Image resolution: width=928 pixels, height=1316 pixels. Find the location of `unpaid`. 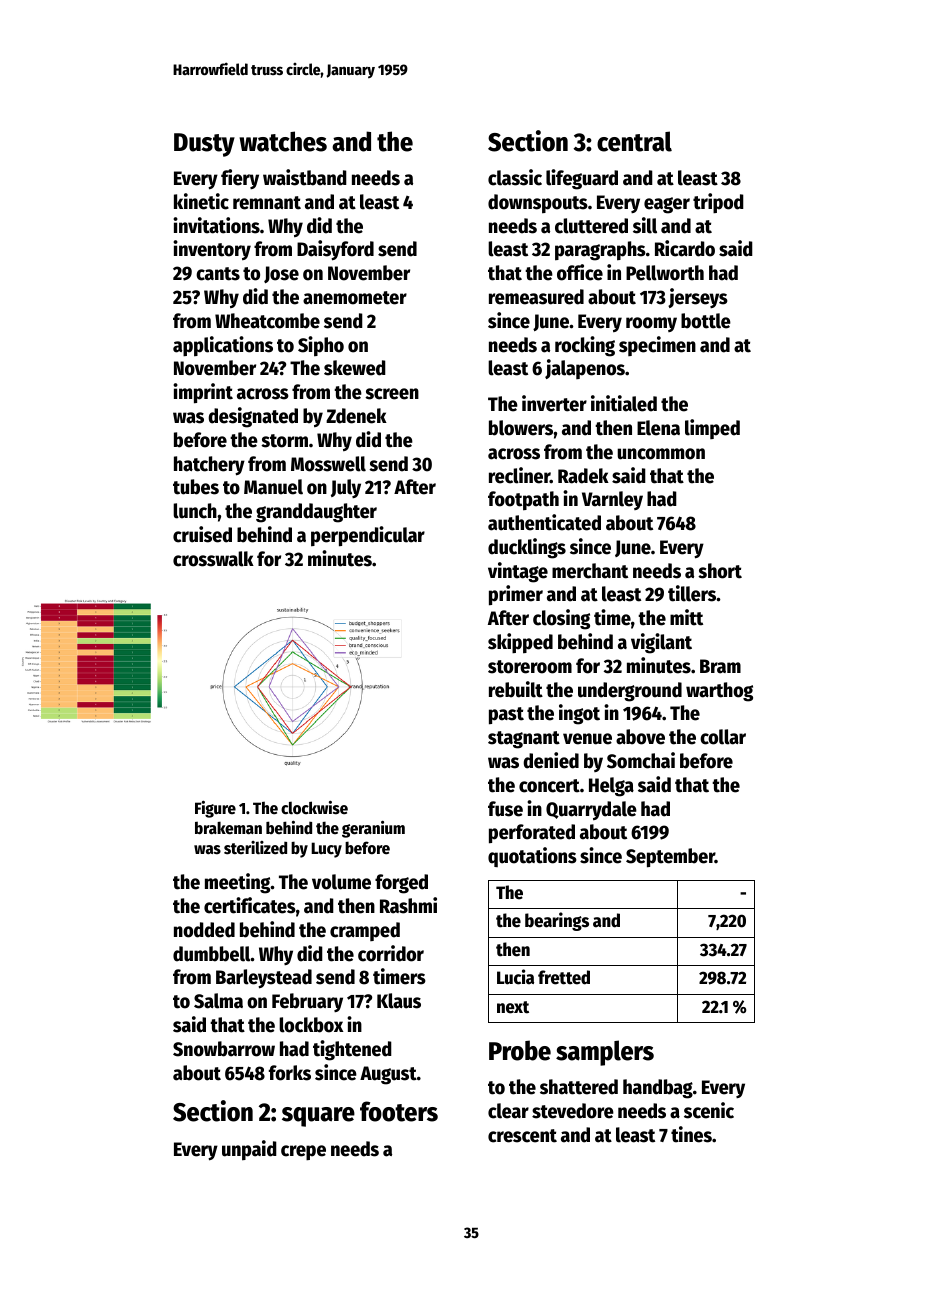

unpaid is located at coordinates (249, 1150).
